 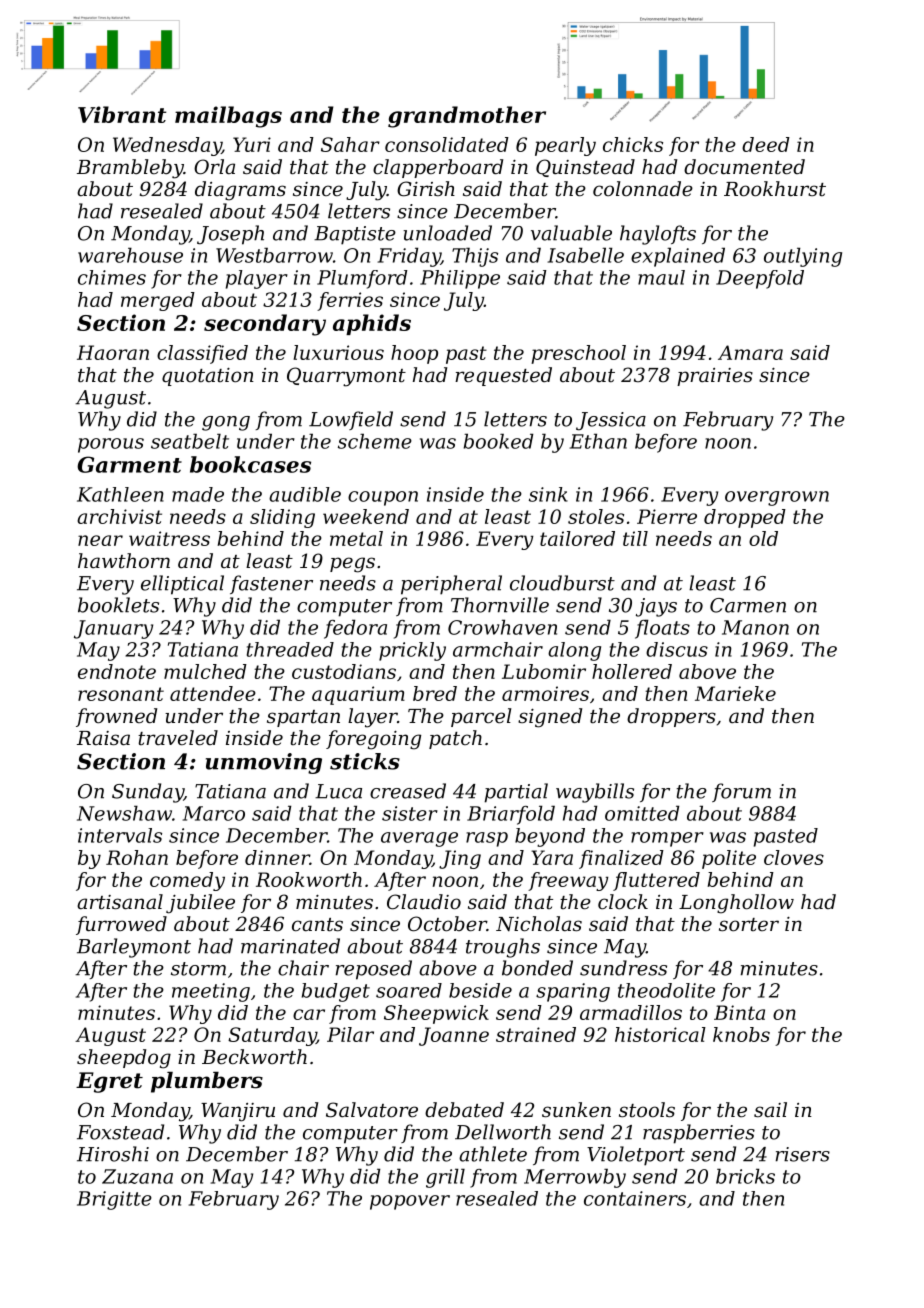 What do you see at coordinates (744, 167) in the page?
I see `documented` at bounding box center [744, 167].
